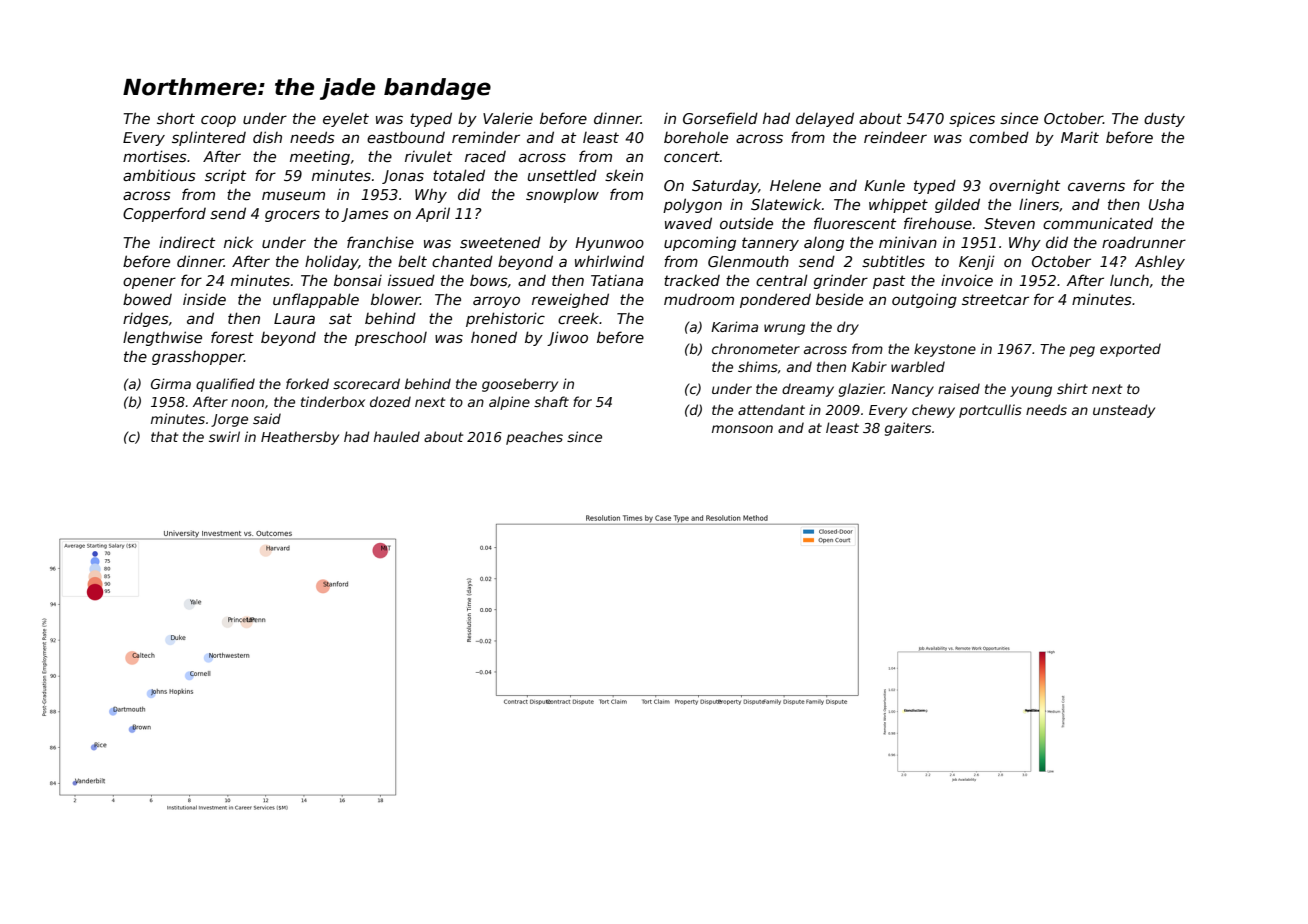 The width and height of the document is (1308, 924). I want to click on outgoing, so click(924, 300).
